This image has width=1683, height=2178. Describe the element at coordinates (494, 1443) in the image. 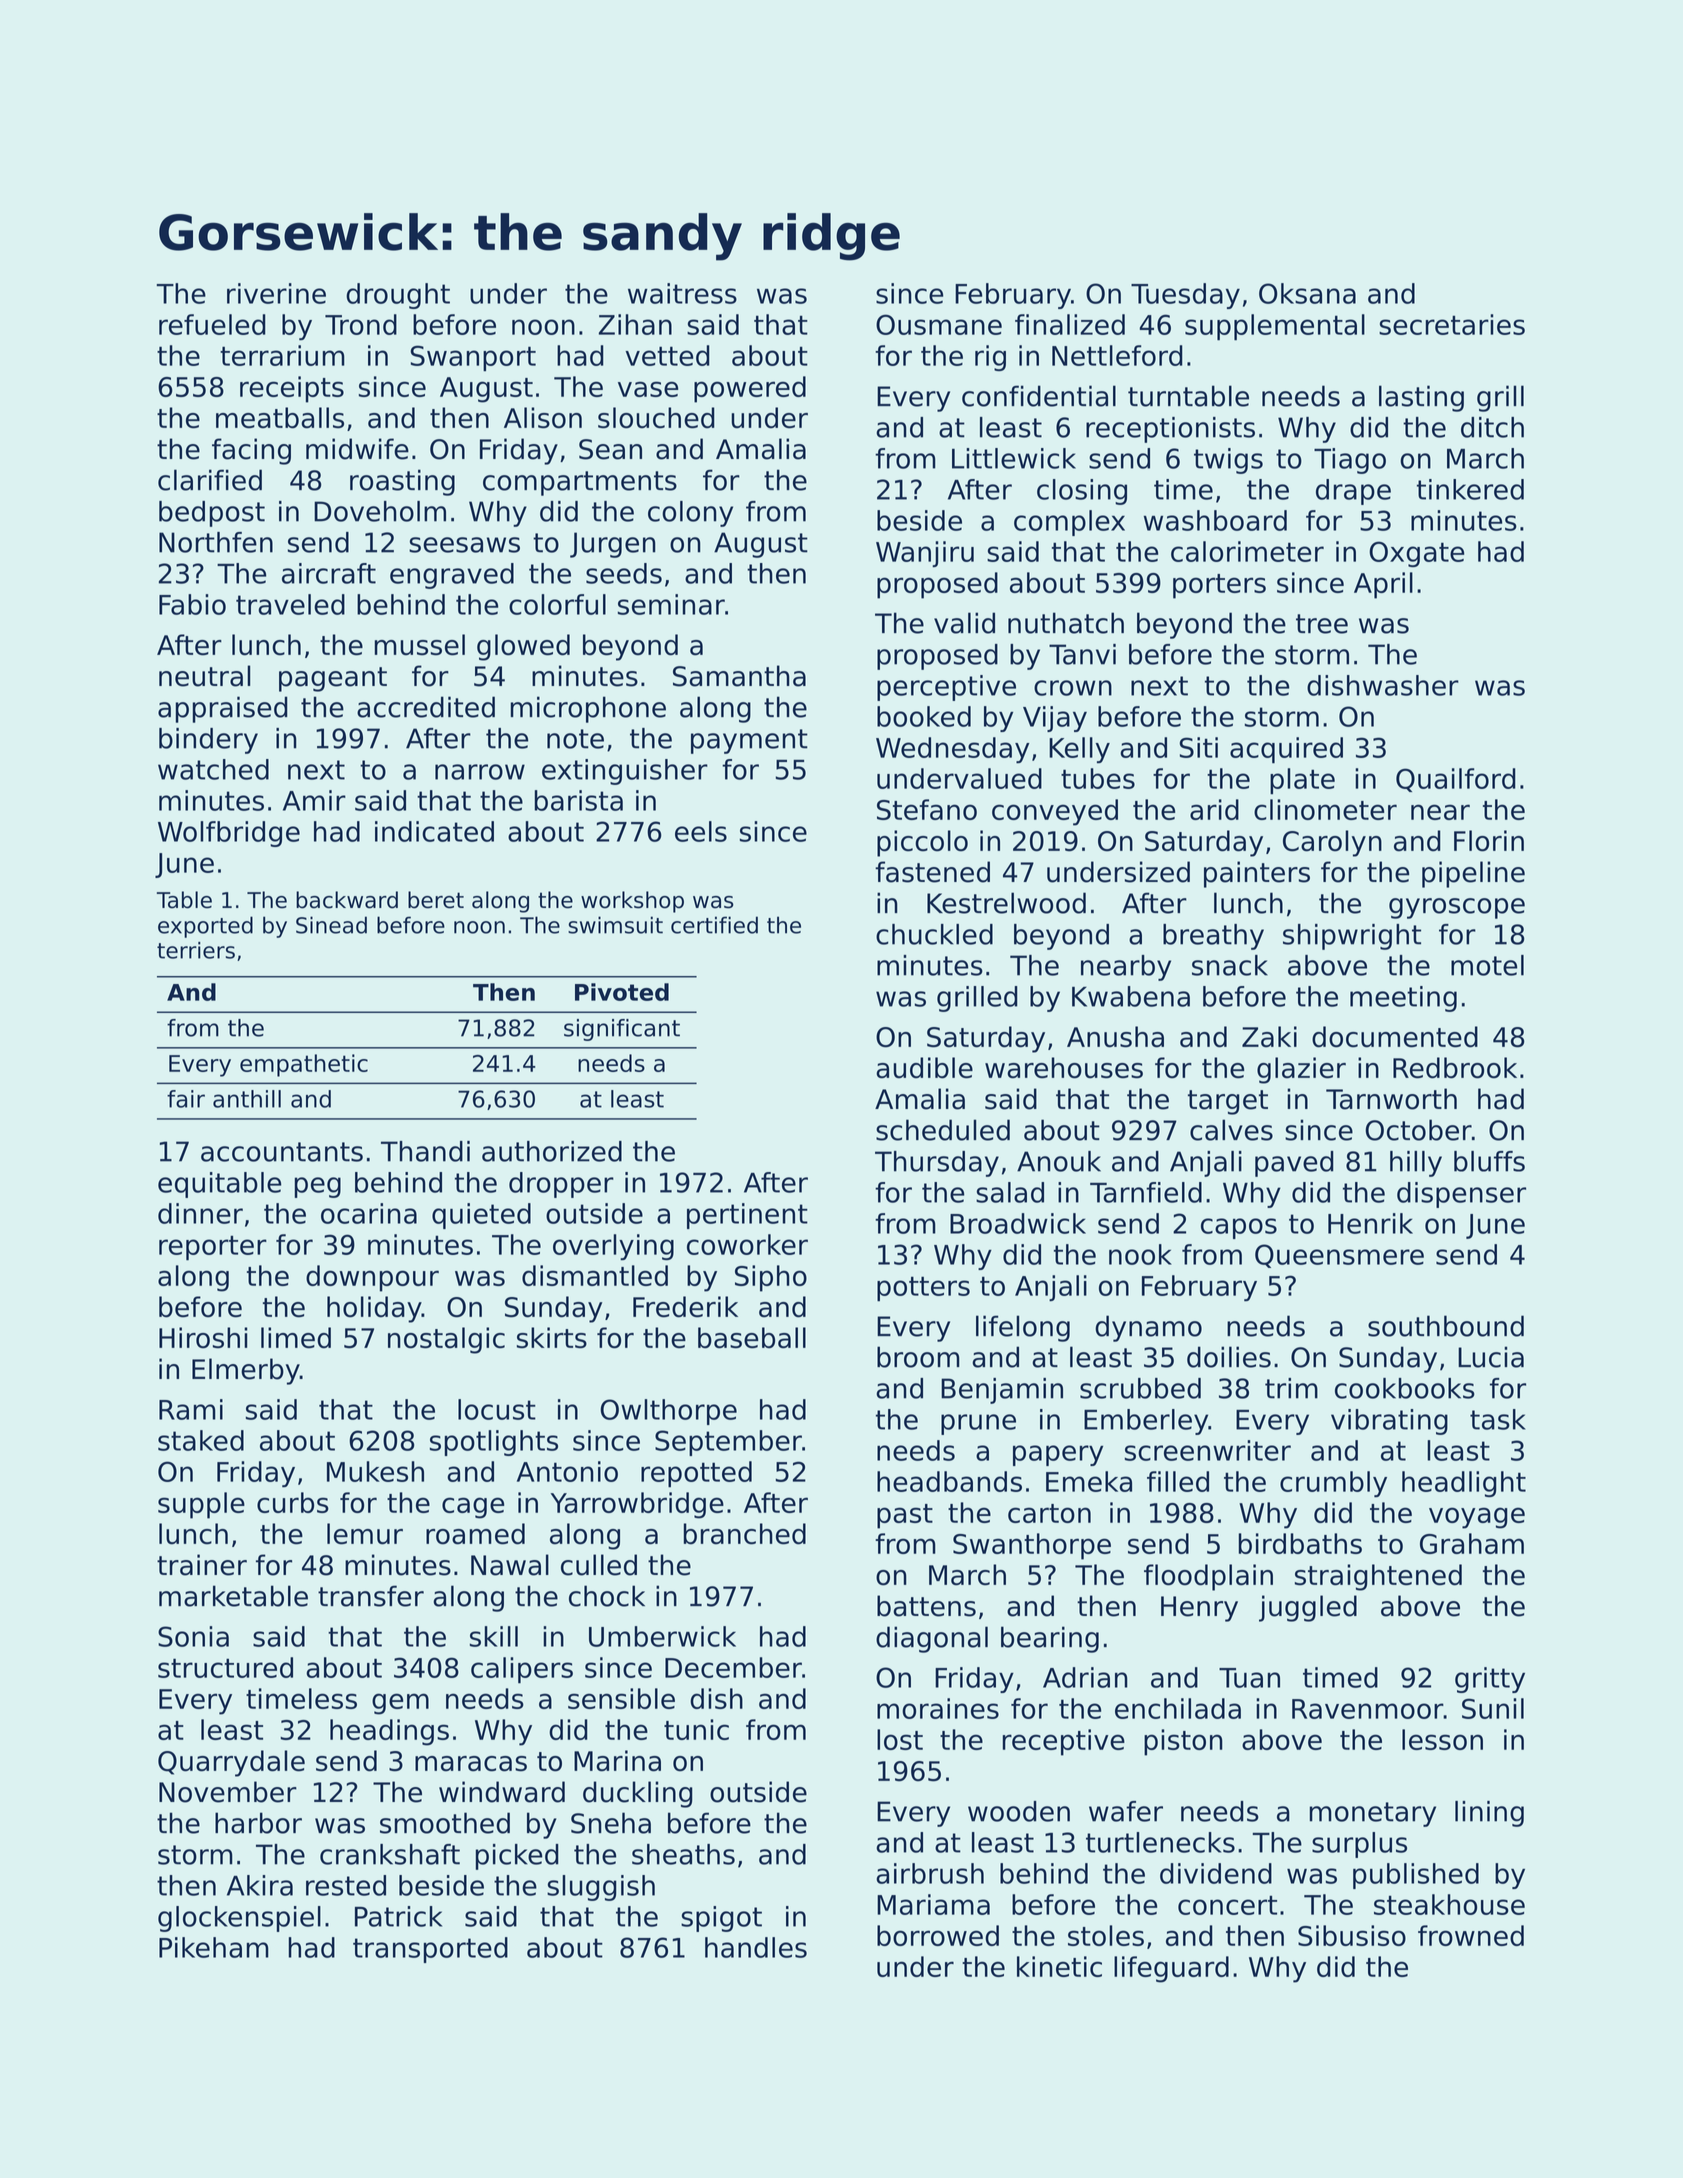

I see `spotlights` at that location.
